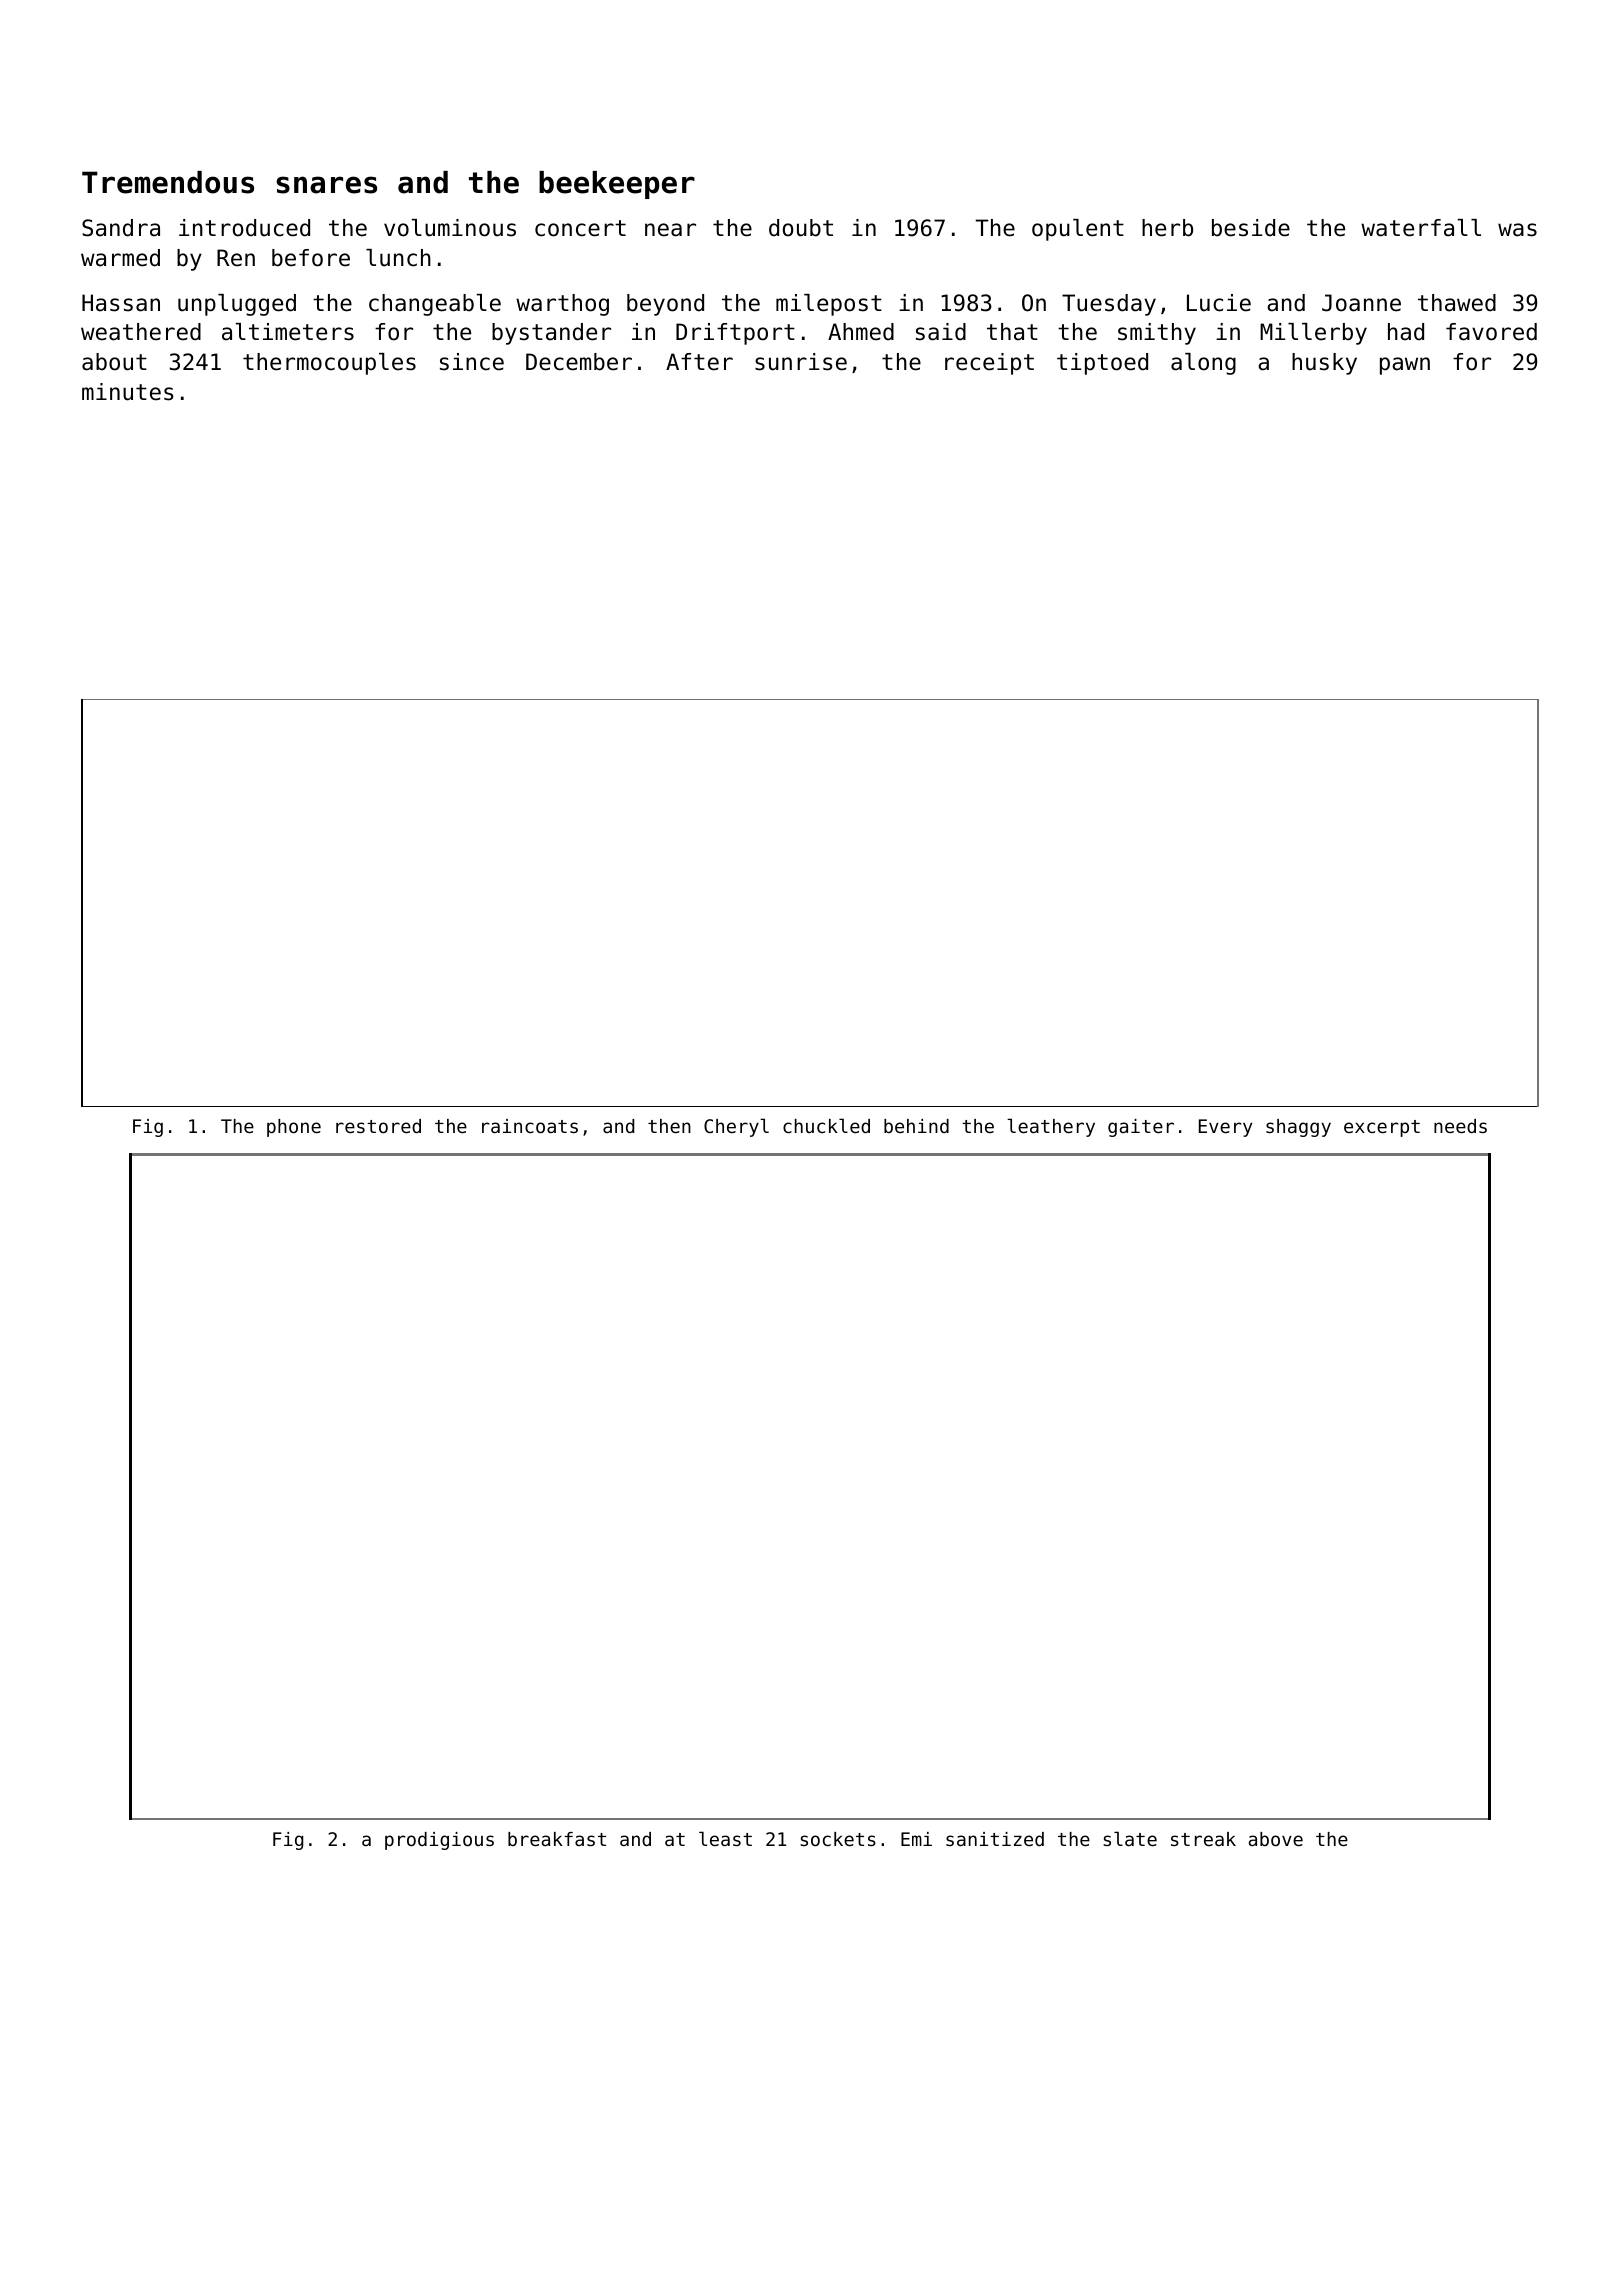  Describe the element at coordinates (1203, 1839) in the document. I see `streak` at that location.
